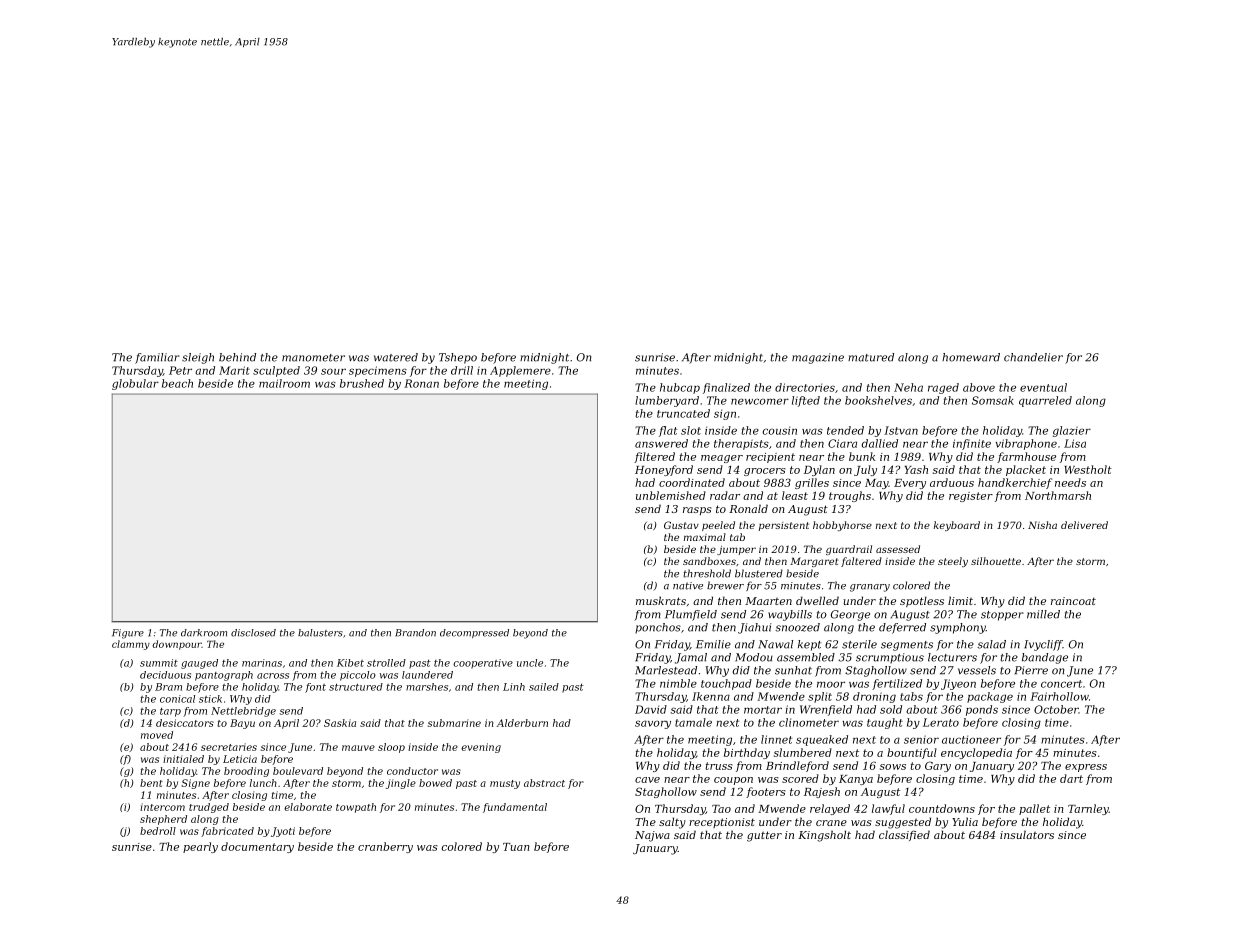  What do you see at coordinates (474, 633) in the screenshot?
I see `decompressed` at bounding box center [474, 633].
